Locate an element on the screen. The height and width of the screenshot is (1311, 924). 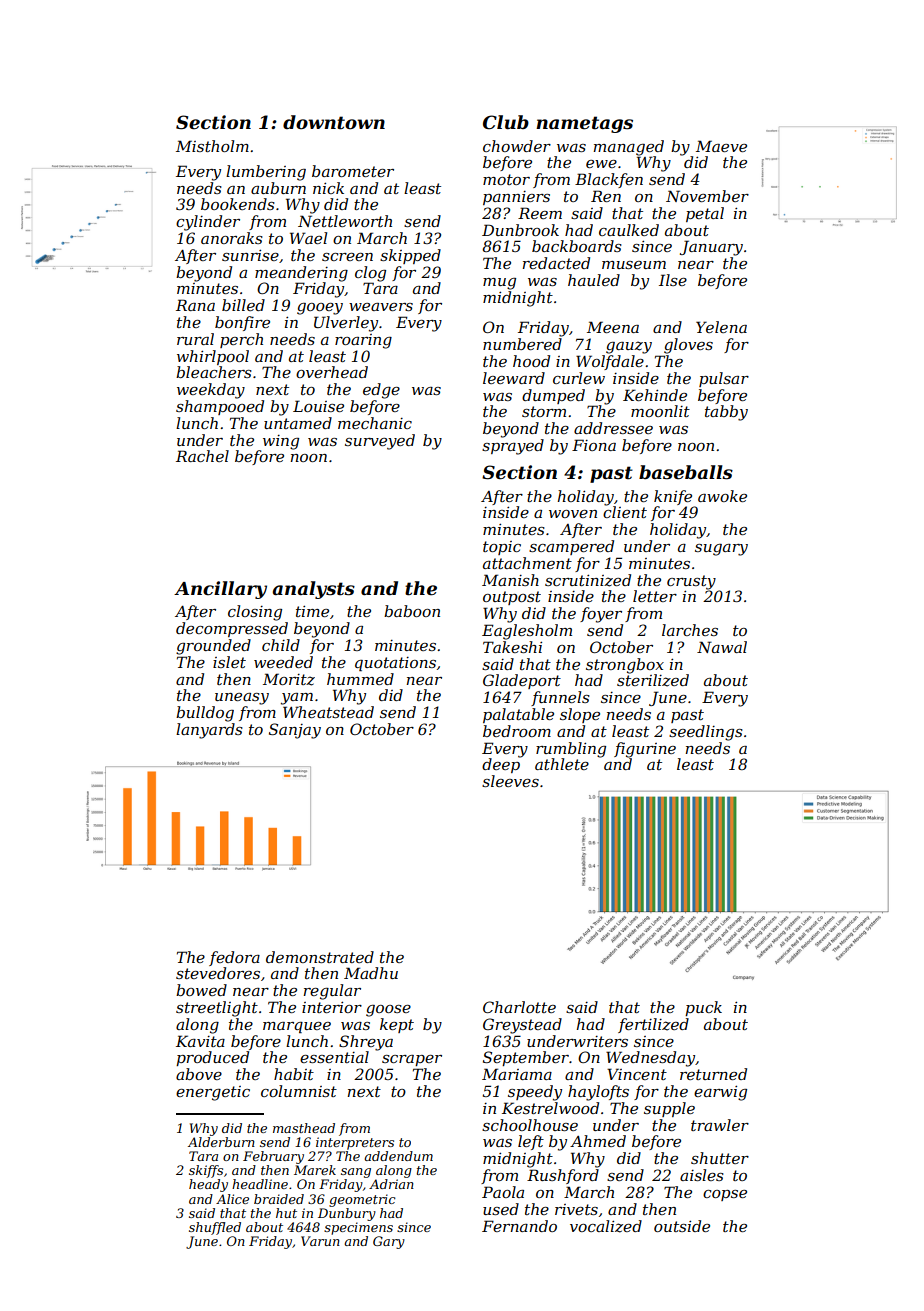
Mistholm is located at coordinates (212, 146).
